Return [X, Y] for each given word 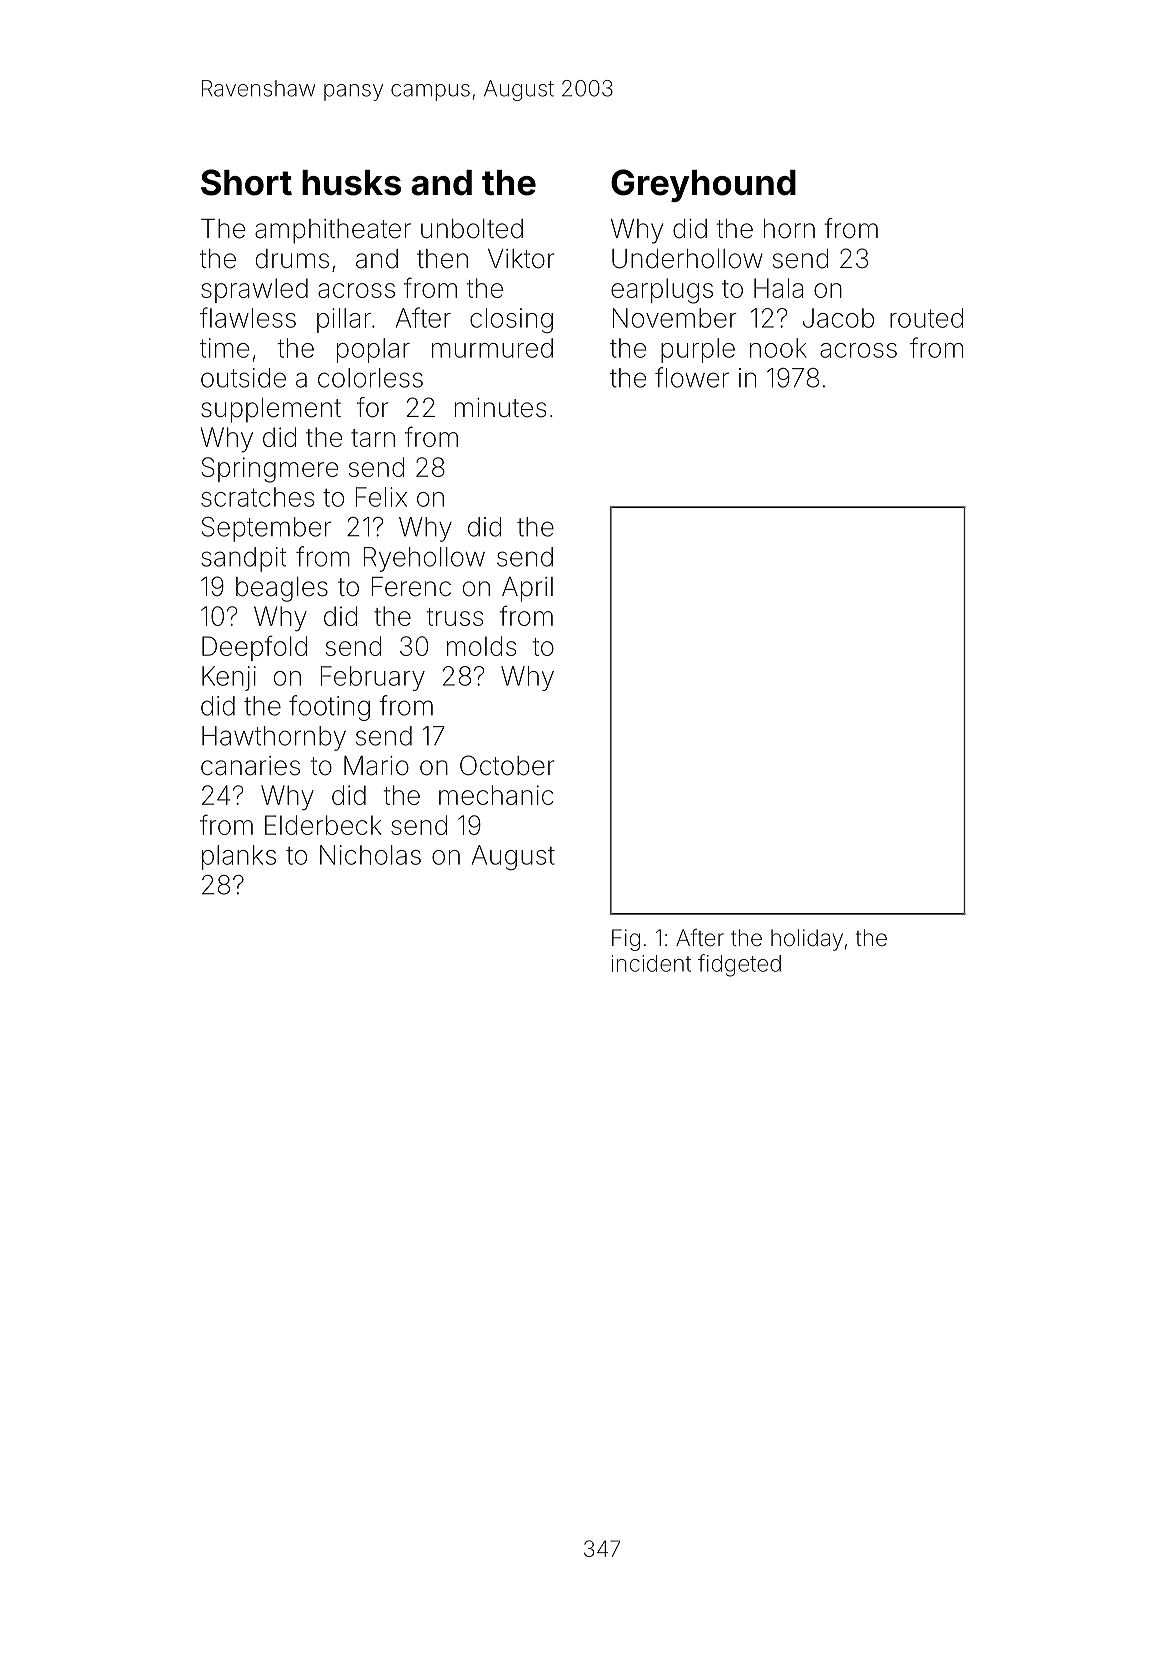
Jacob [838, 318]
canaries [250, 766]
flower [692, 377]
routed [926, 318]
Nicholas [370, 855]
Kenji [229, 678]
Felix [381, 497]
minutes [500, 408]
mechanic [496, 795]
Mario [376, 766]
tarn [373, 438]
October [507, 765]
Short [246, 182]
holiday [807, 940]
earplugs [662, 291]
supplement [271, 410]
